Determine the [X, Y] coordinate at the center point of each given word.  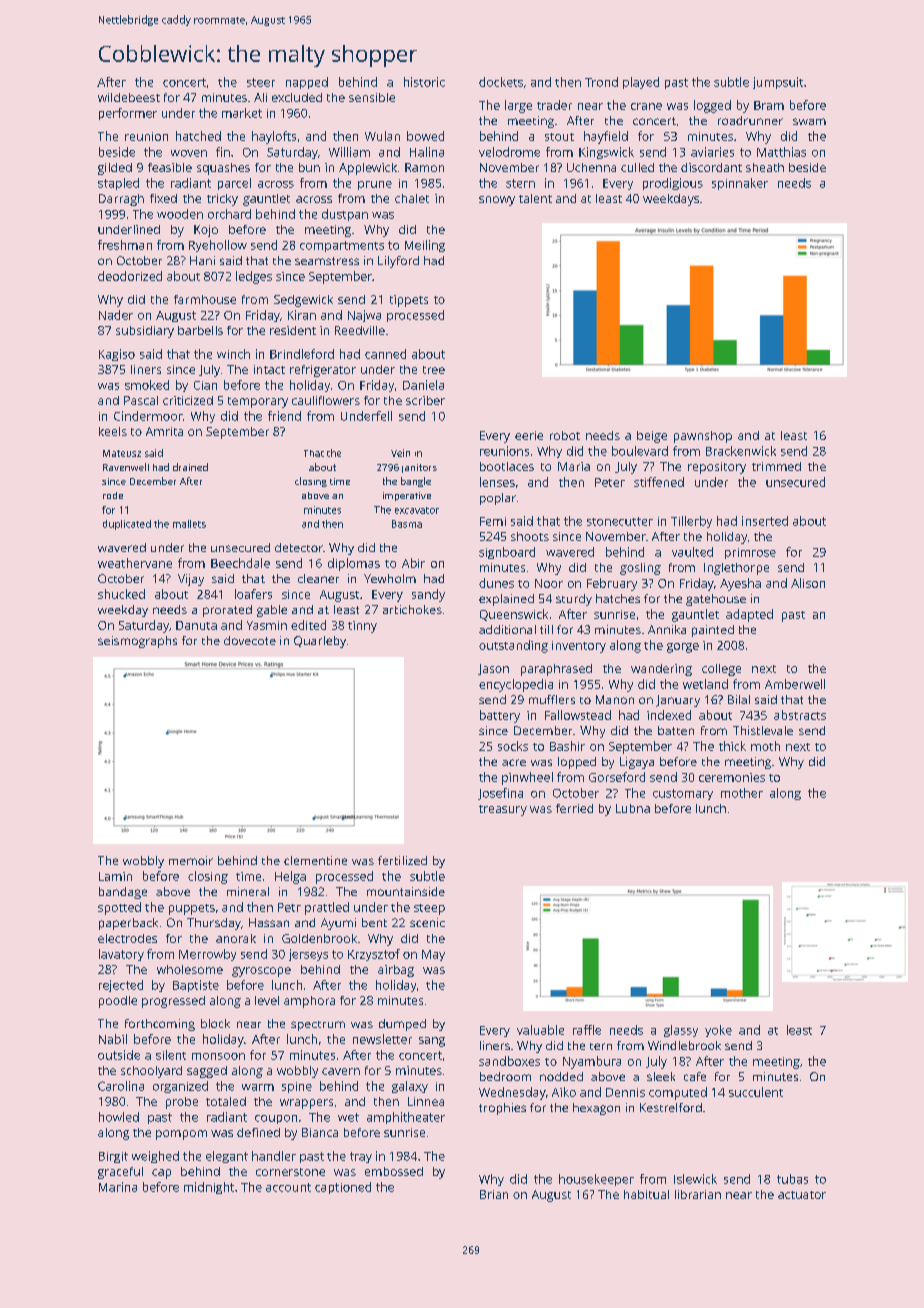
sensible [372, 97]
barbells [200, 330]
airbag [396, 971]
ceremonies [732, 777]
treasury [503, 810]
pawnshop [703, 437]
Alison [808, 583]
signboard [507, 553]
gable [272, 611]
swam [809, 121]
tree [434, 370]
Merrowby [207, 955]
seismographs [137, 642]
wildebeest [129, 97]
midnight [209, 1188]
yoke [718, 1031]
